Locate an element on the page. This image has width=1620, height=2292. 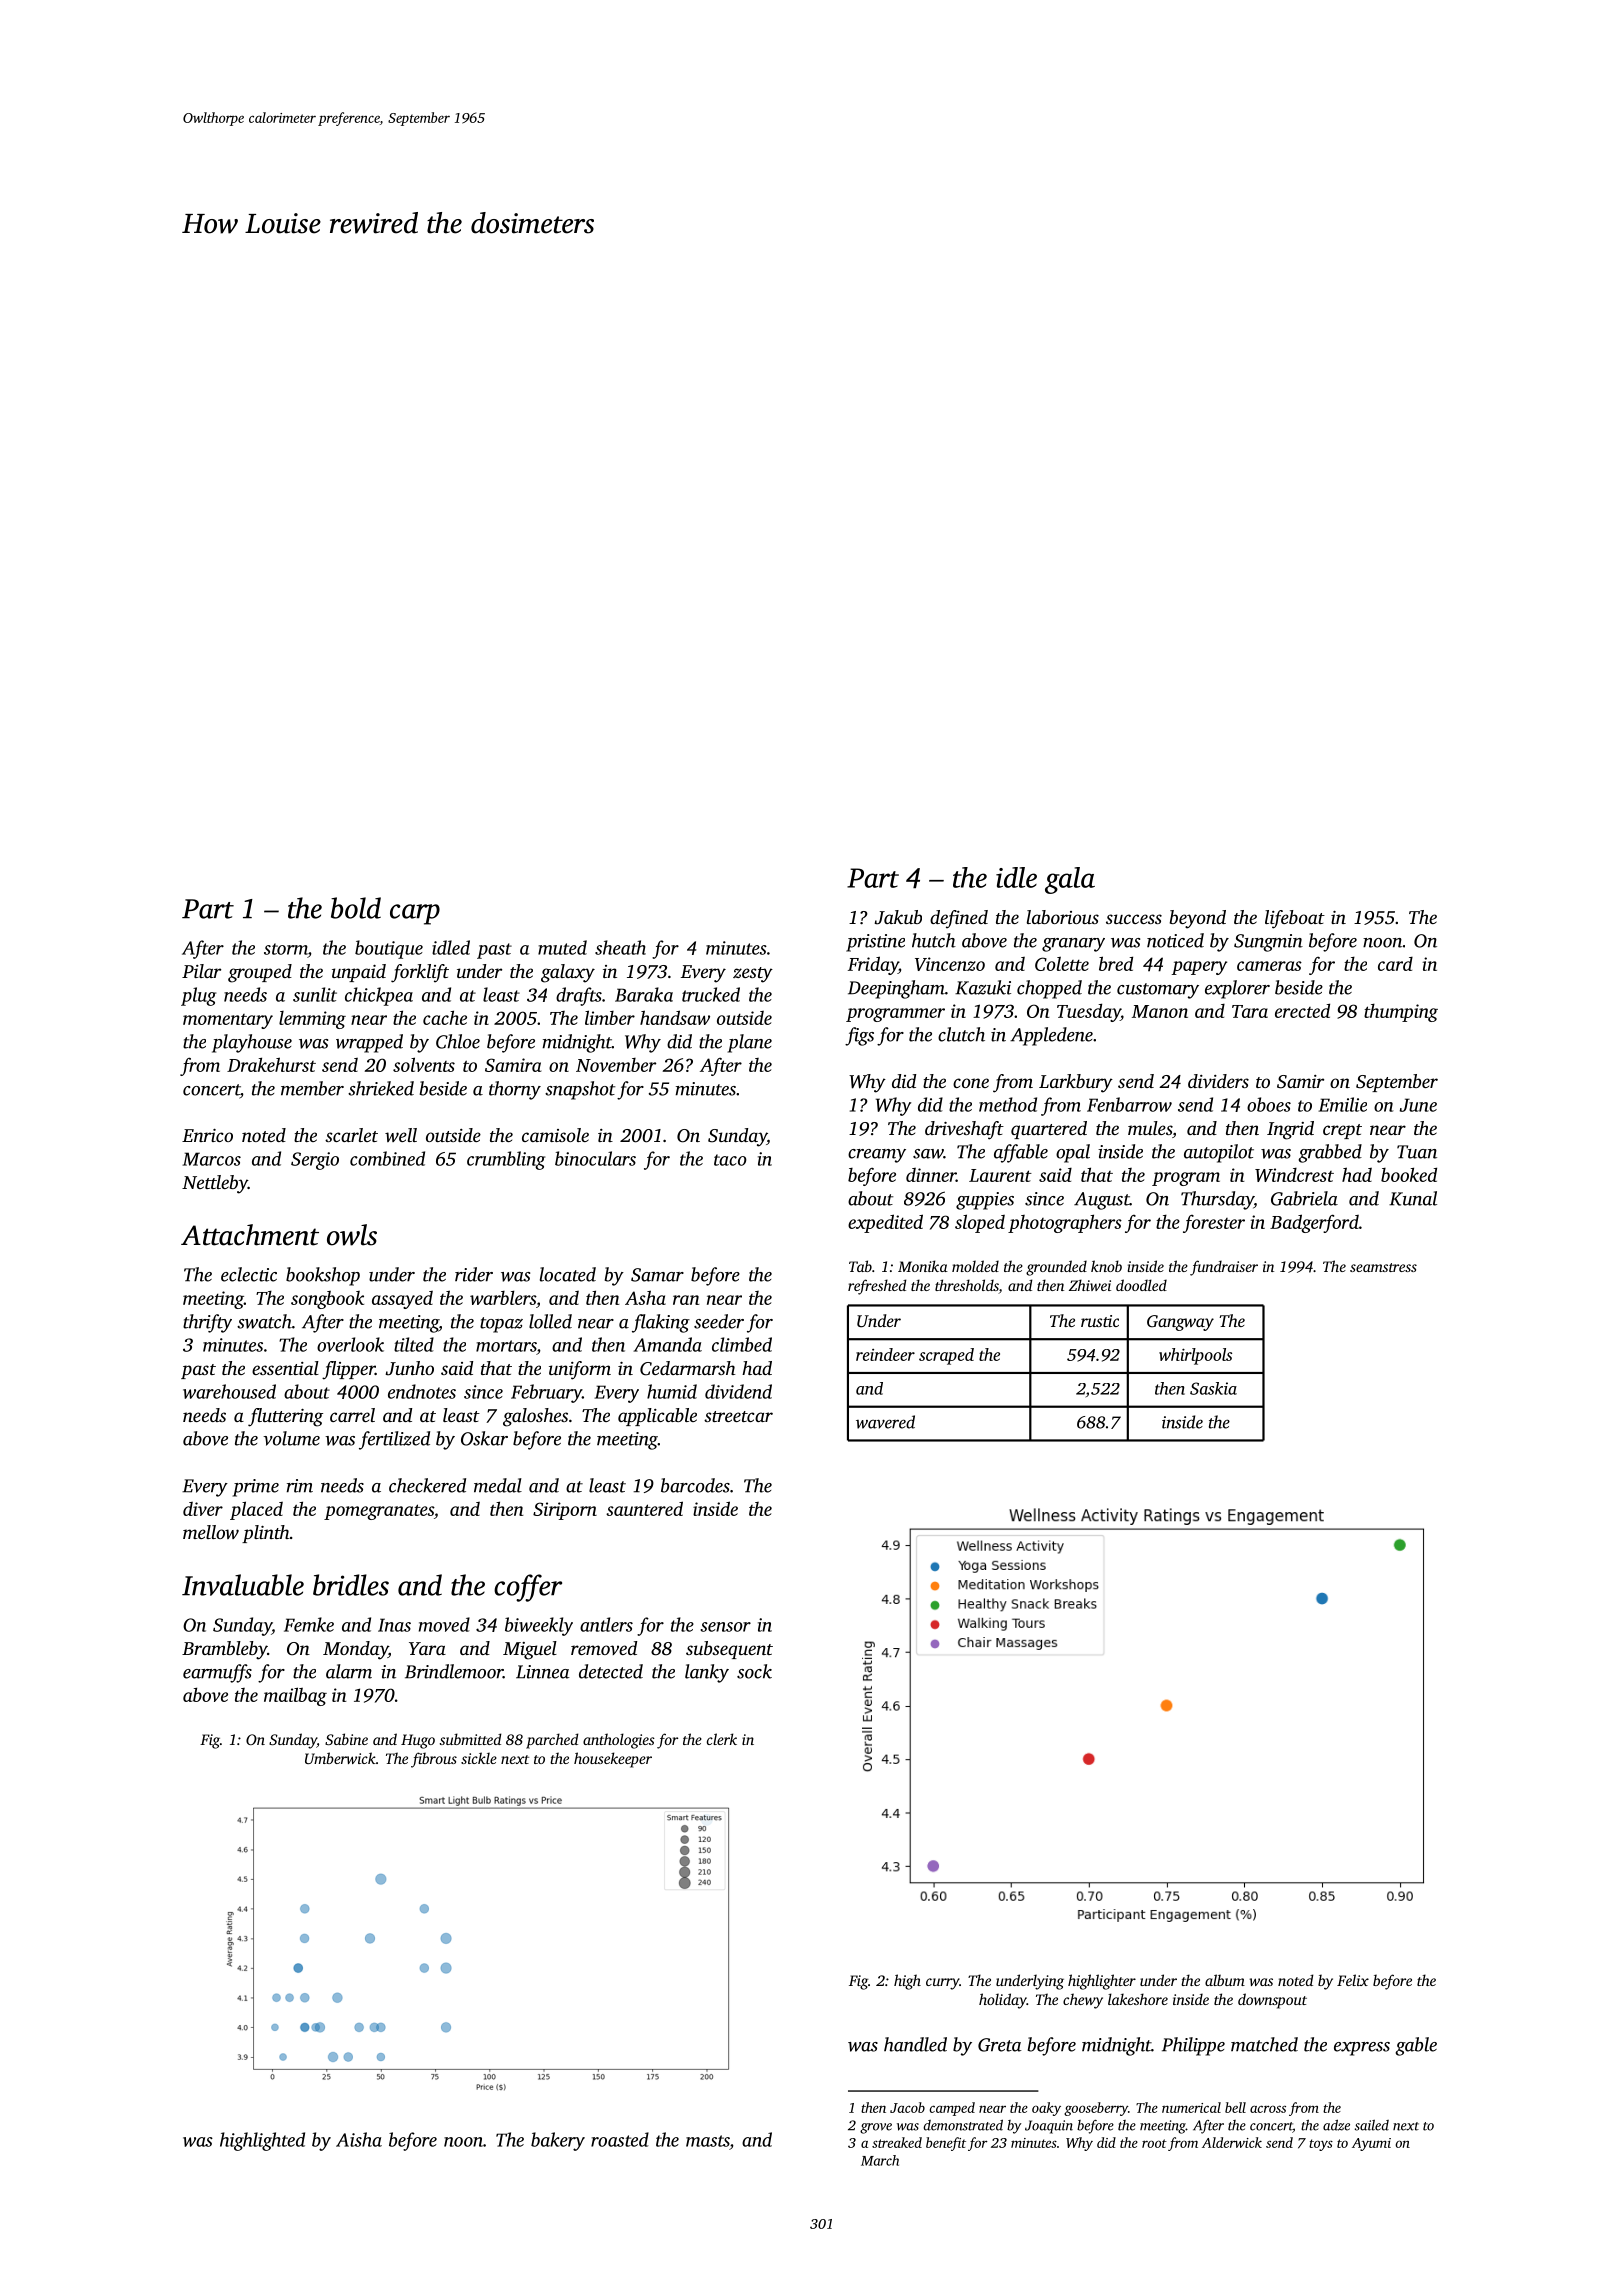
barcodes is located at coordinates (695, 1485).
